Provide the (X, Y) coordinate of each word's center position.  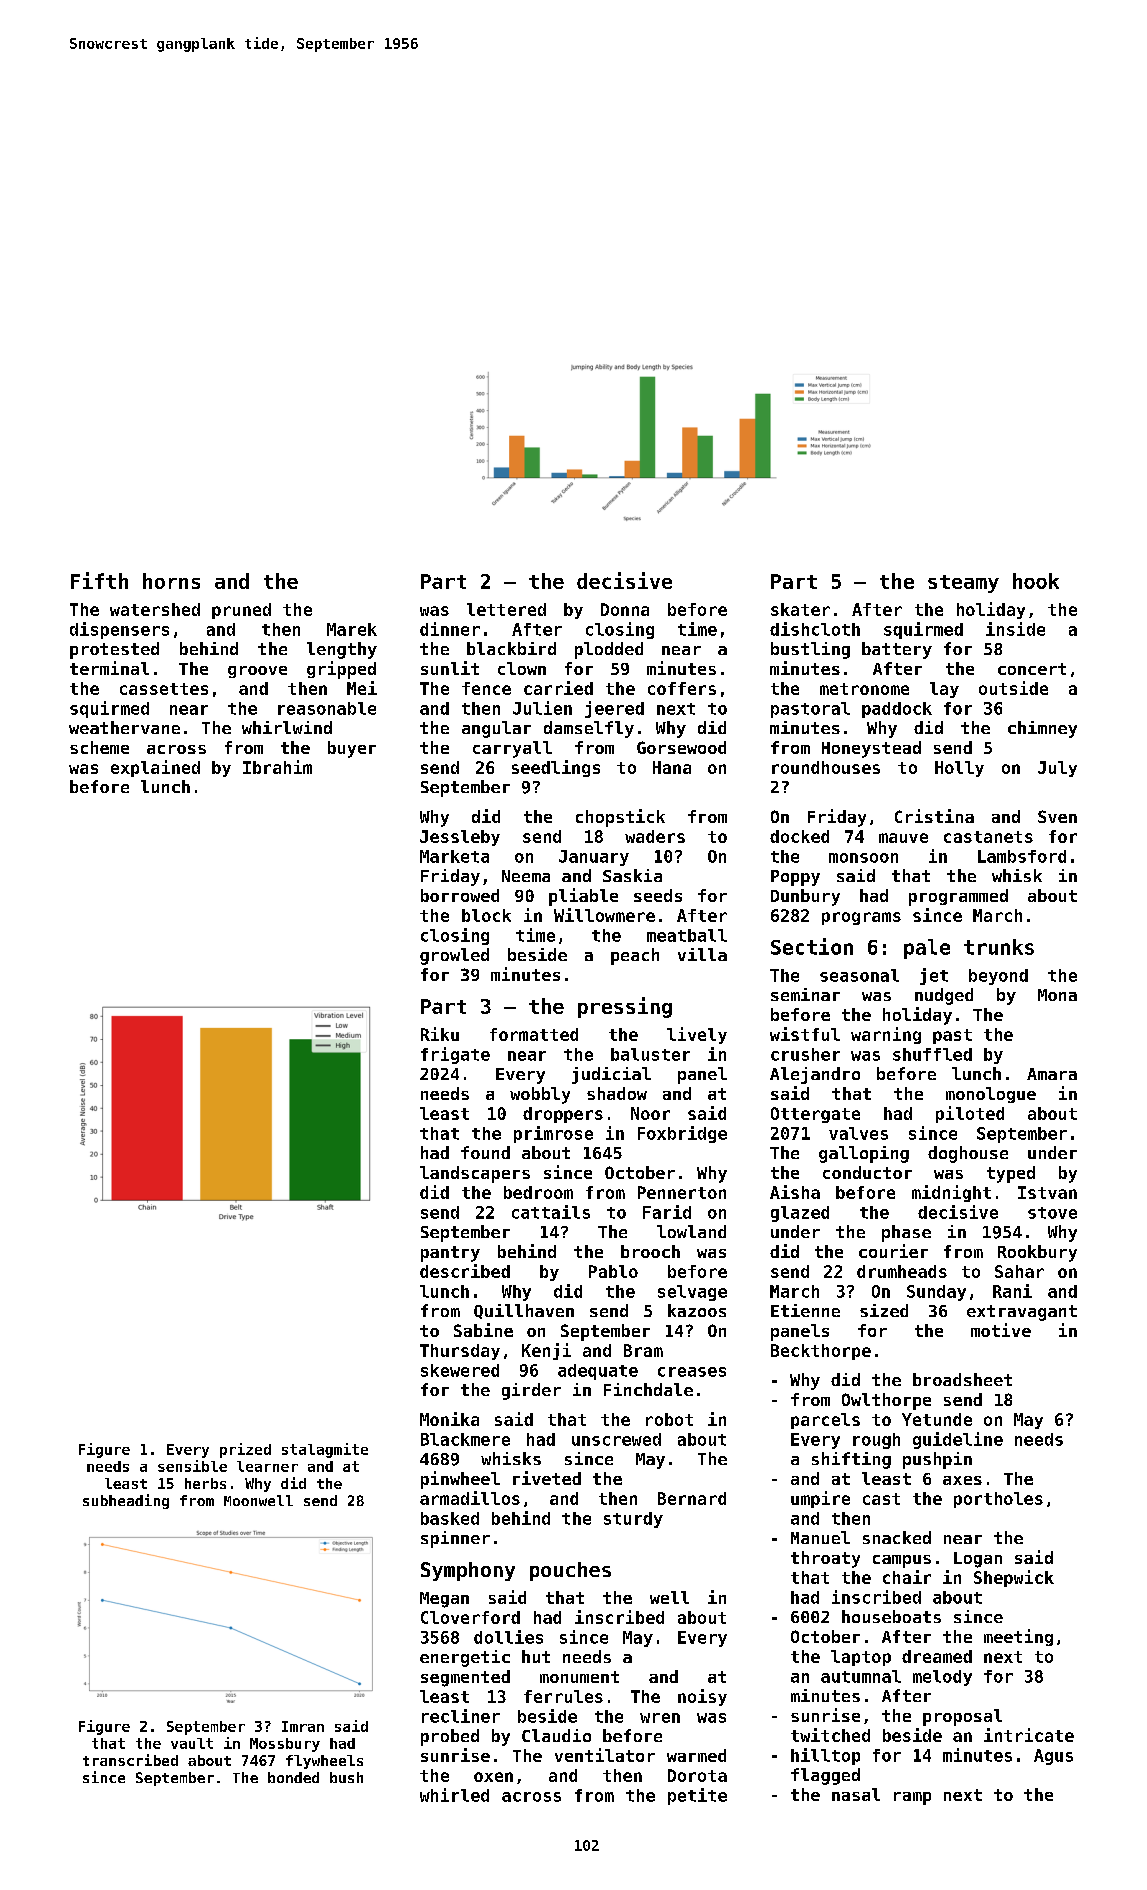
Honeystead (871, 749)
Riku (440, 1034)
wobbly (540, 1095)
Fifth (99, 580)
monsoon (863, 858)
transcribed (130, 1760)
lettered (506, 609)
